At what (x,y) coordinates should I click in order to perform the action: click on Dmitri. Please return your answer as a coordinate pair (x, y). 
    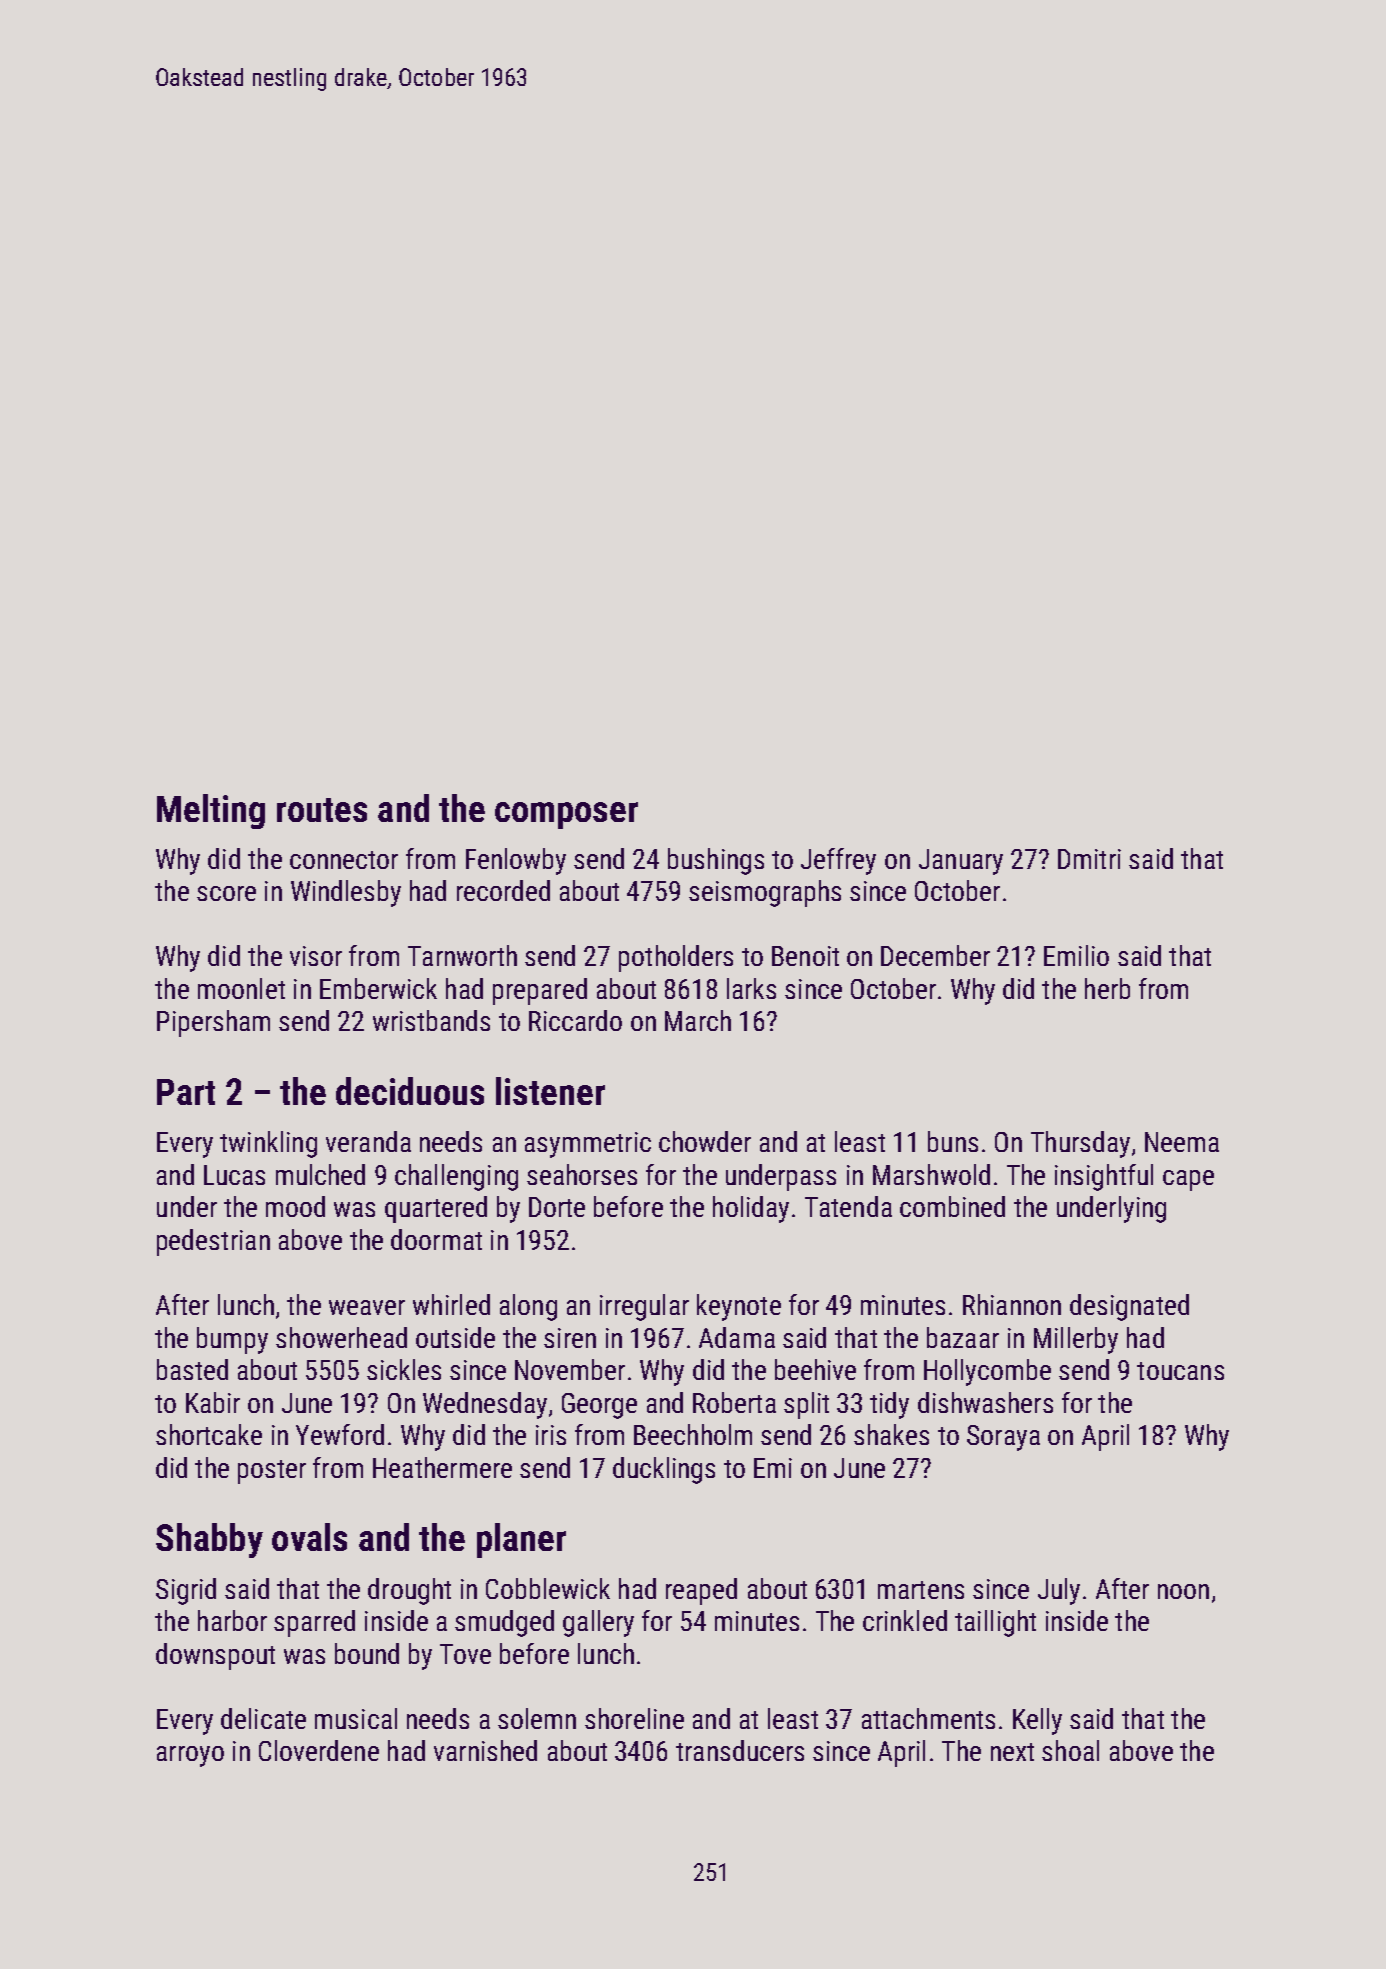
    Looking at the image, I should click on (1089, 859).
